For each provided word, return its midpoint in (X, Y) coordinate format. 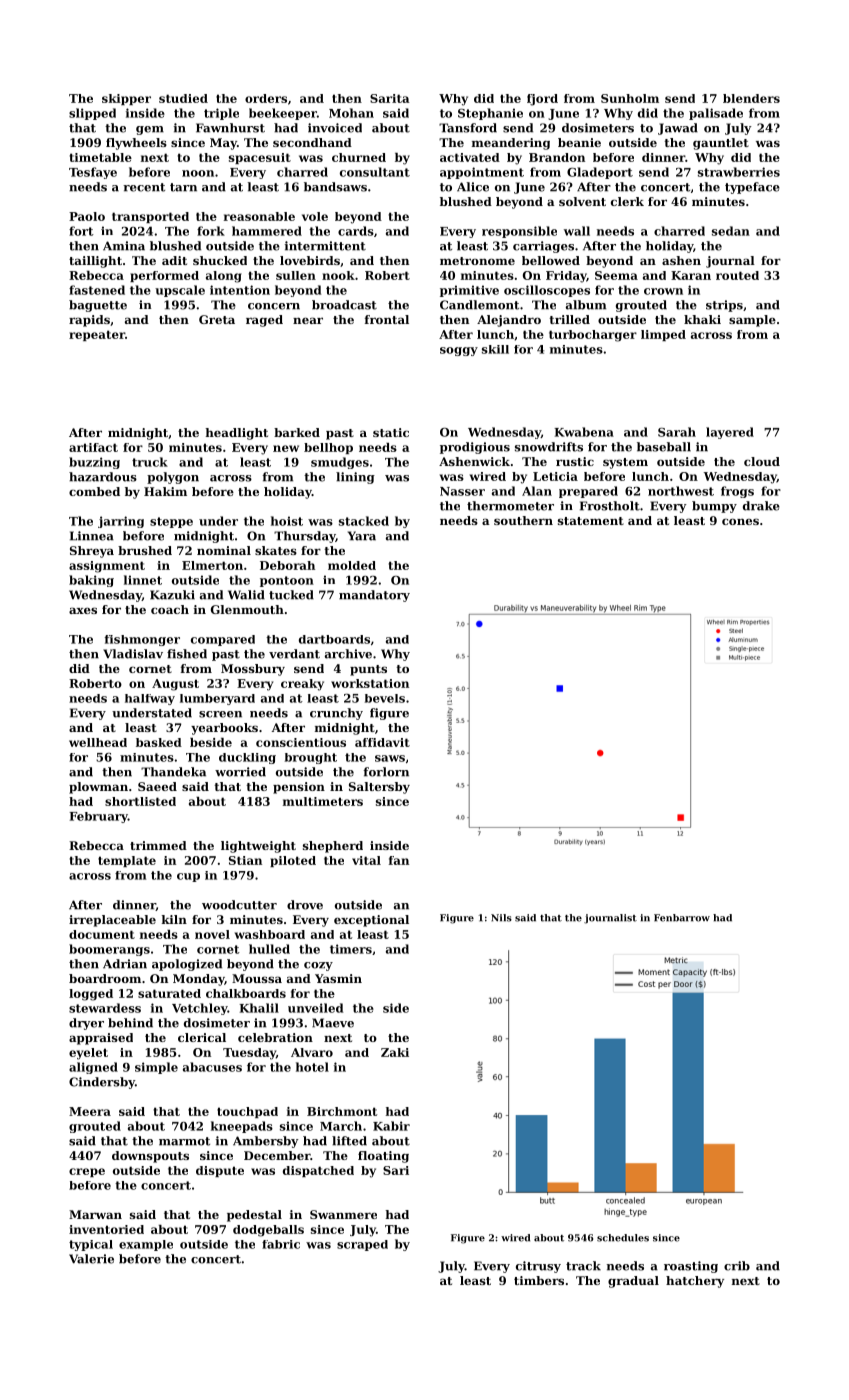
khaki (702, 319)
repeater (97, 335)
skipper (126, 99)
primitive (469, 291)
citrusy (538, 1267)
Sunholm (630, 98)
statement (591, 521)
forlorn (386, 772)
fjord (542, 100)
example (146, 1245)
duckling (247, 758)
